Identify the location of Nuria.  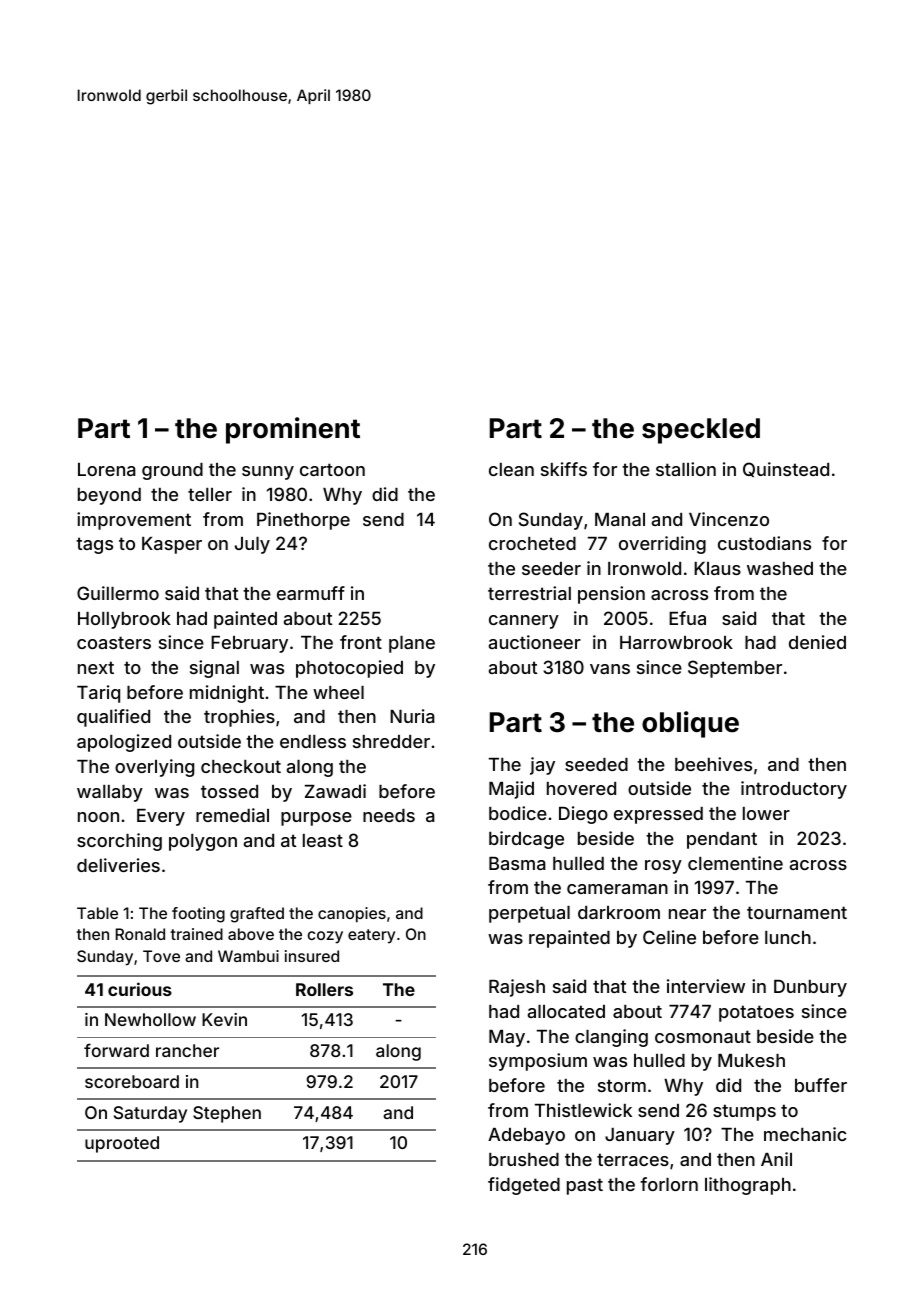
(412, 716).
